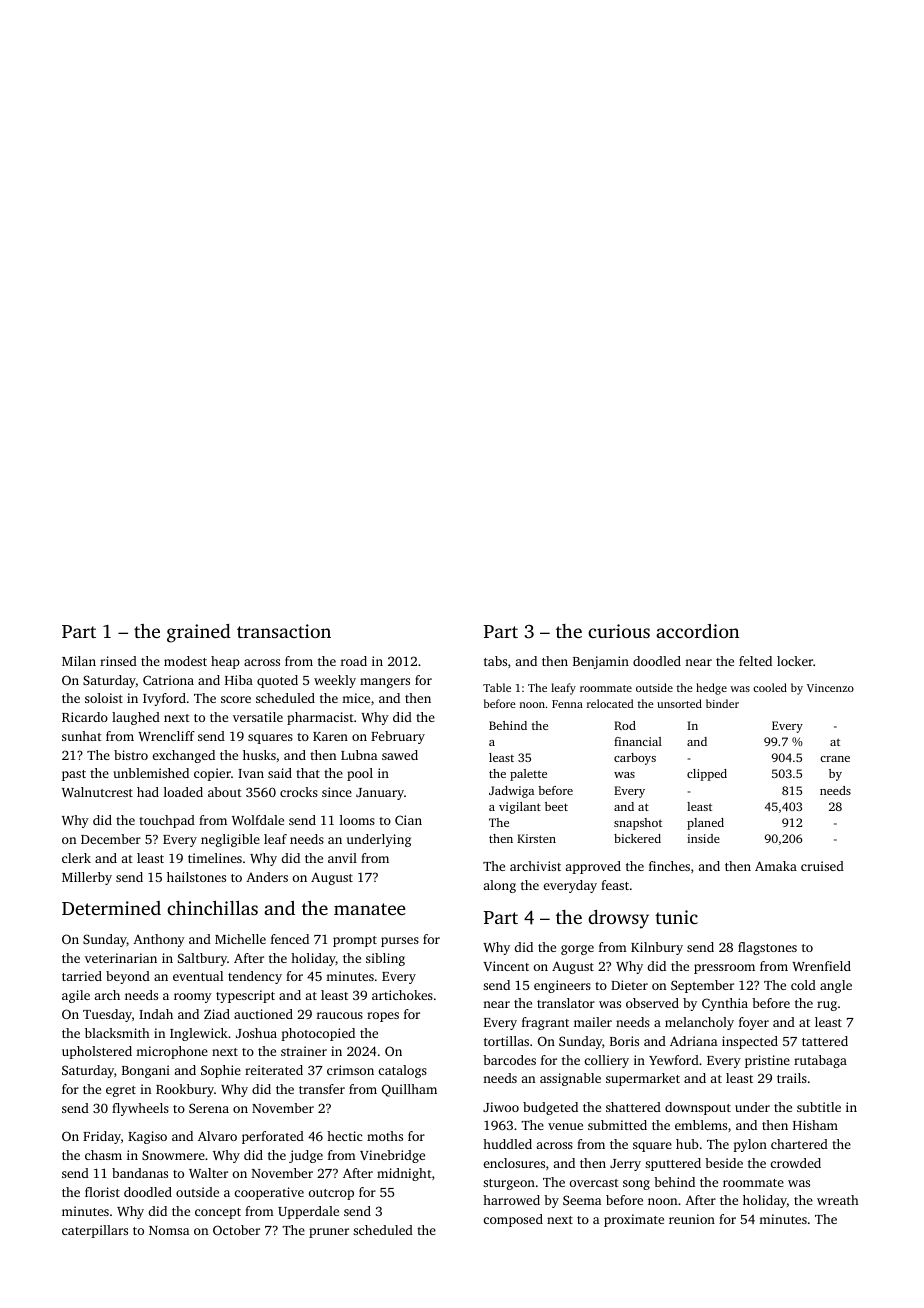 The width and height of the screenshot is (924, 1308). What do you see at coordinates (795, 661) in the screenshot?
I see `locker` at bounding box center [795, 661].
